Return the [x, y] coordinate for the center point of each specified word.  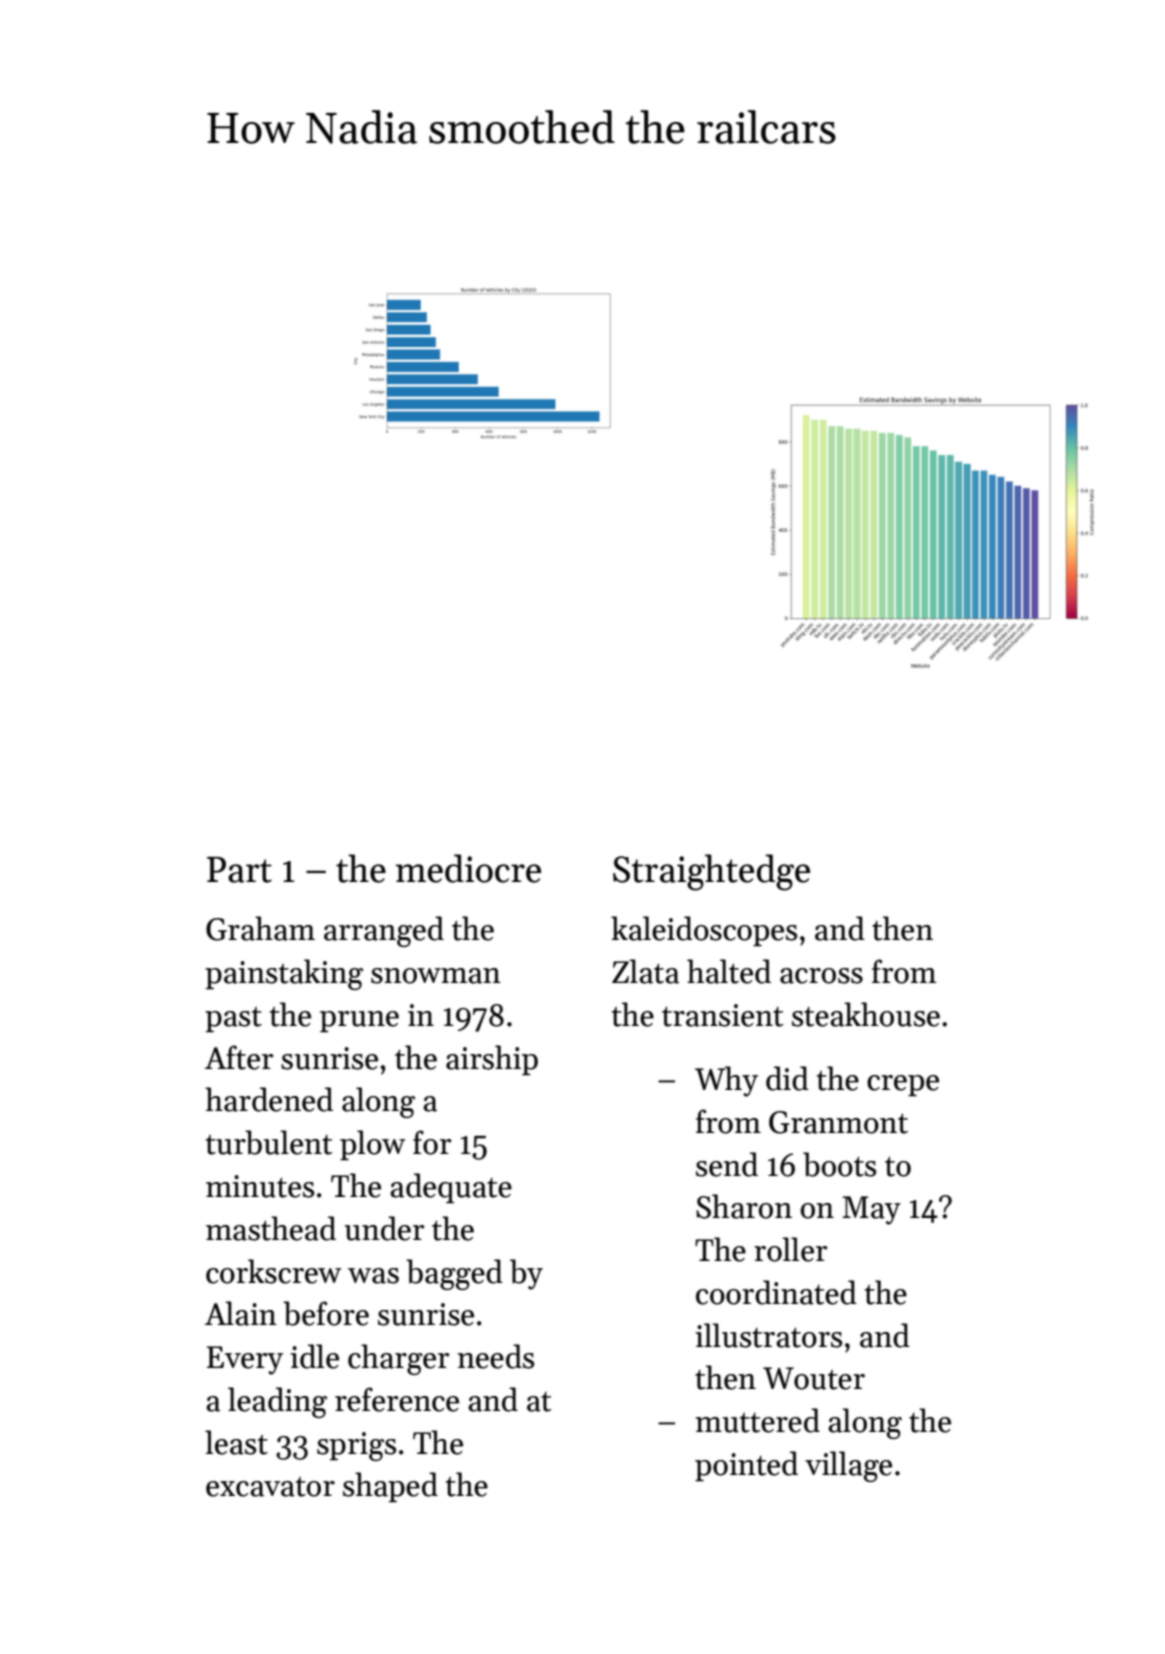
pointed [746, 1466]
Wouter [814, 1378]
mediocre [468, 868]
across [821, 976]
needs [495, 1356]
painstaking [284, 974]
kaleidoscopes [704, 931]
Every [245, 1360]
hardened [269, 1099]
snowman [436, 976]
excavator [270, 1487]
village [848, 1466]
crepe [903, 1085]
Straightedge [711, 872]
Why [726, 1081]
